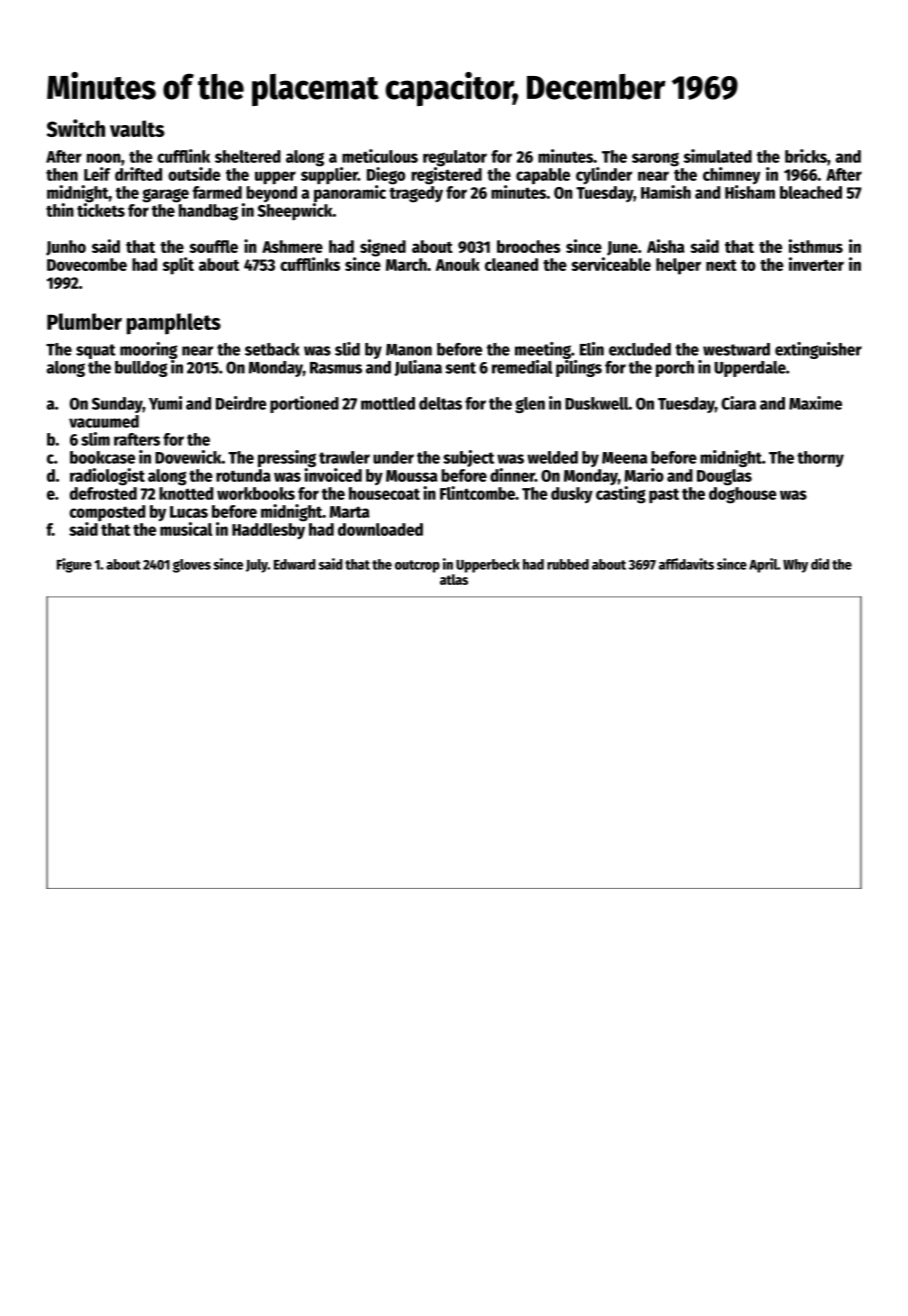 Image resolution: width=908 pixels, height=1316 pixels. I want to click on noon, so click(104, 158).
